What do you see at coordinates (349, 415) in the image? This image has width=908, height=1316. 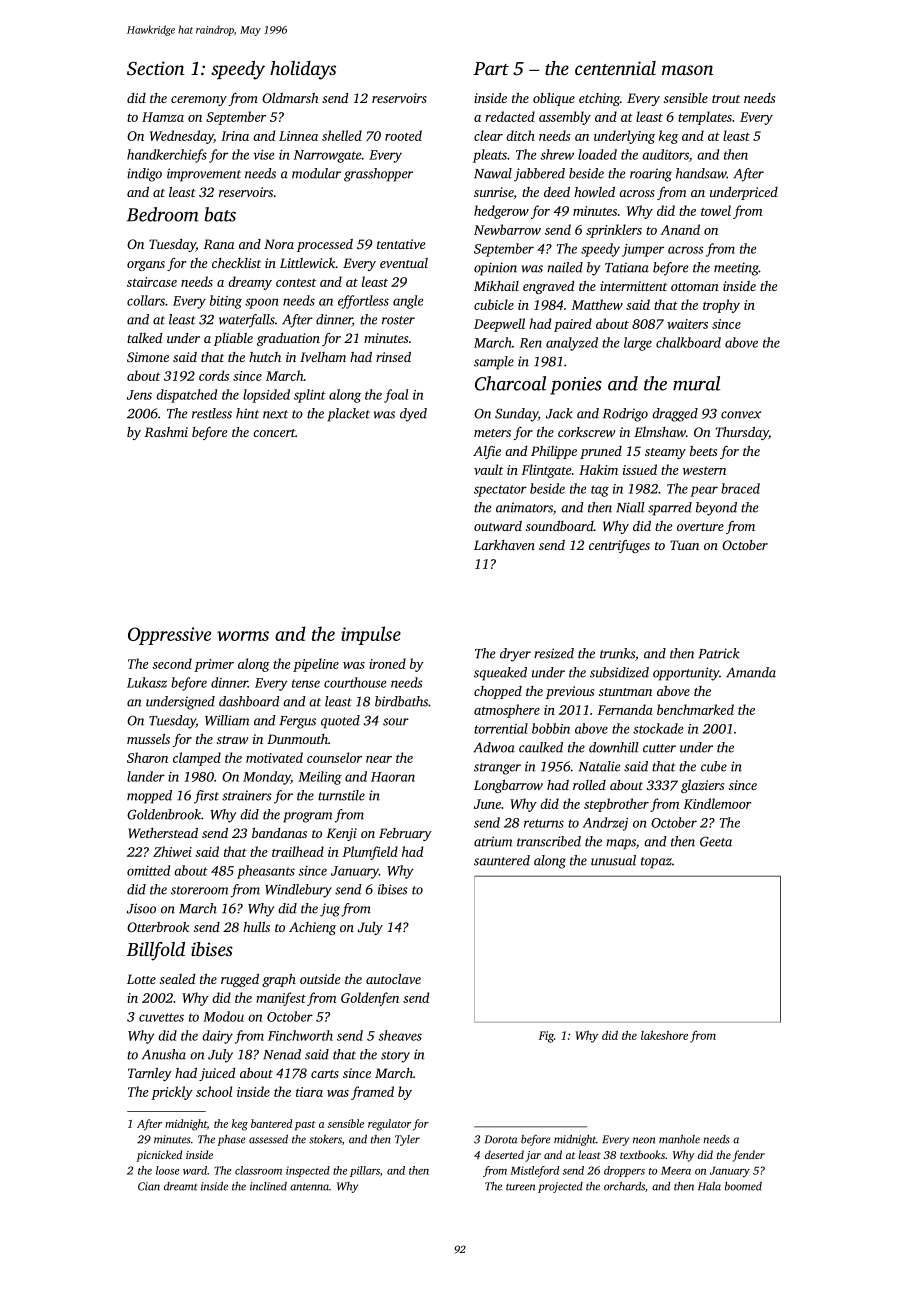 I see `placket` at bounding box center [349, 415].
